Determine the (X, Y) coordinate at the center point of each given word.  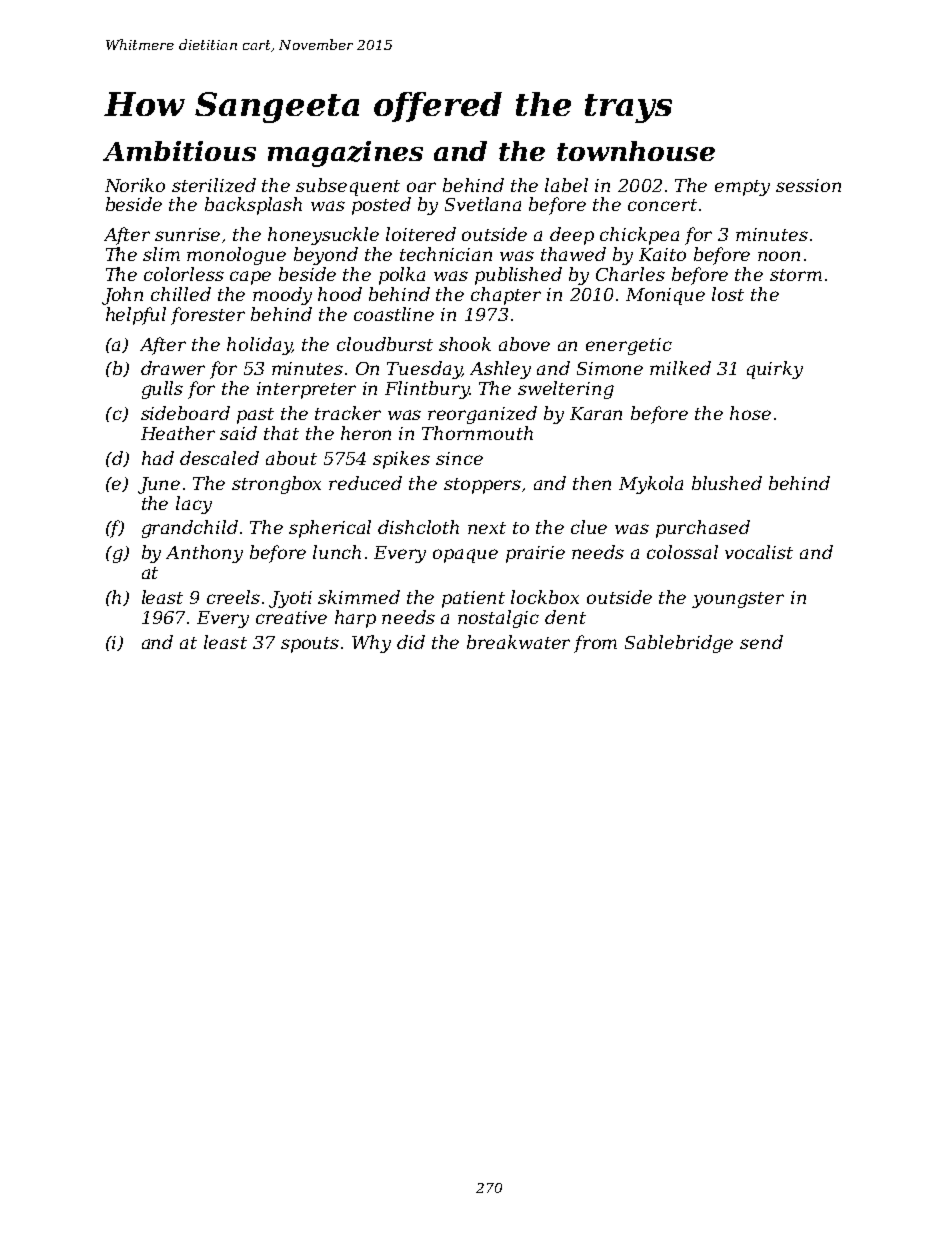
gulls (162, 390)
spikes (401, 460)
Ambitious (179, 151)
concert (662, 205)
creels (233, 597)
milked (680, 368)
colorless (184, 274)
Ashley (500, 370)
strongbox (276, 485)
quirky (775, 370)
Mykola (651, 485)
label (566, 185)
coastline (394, 314)
